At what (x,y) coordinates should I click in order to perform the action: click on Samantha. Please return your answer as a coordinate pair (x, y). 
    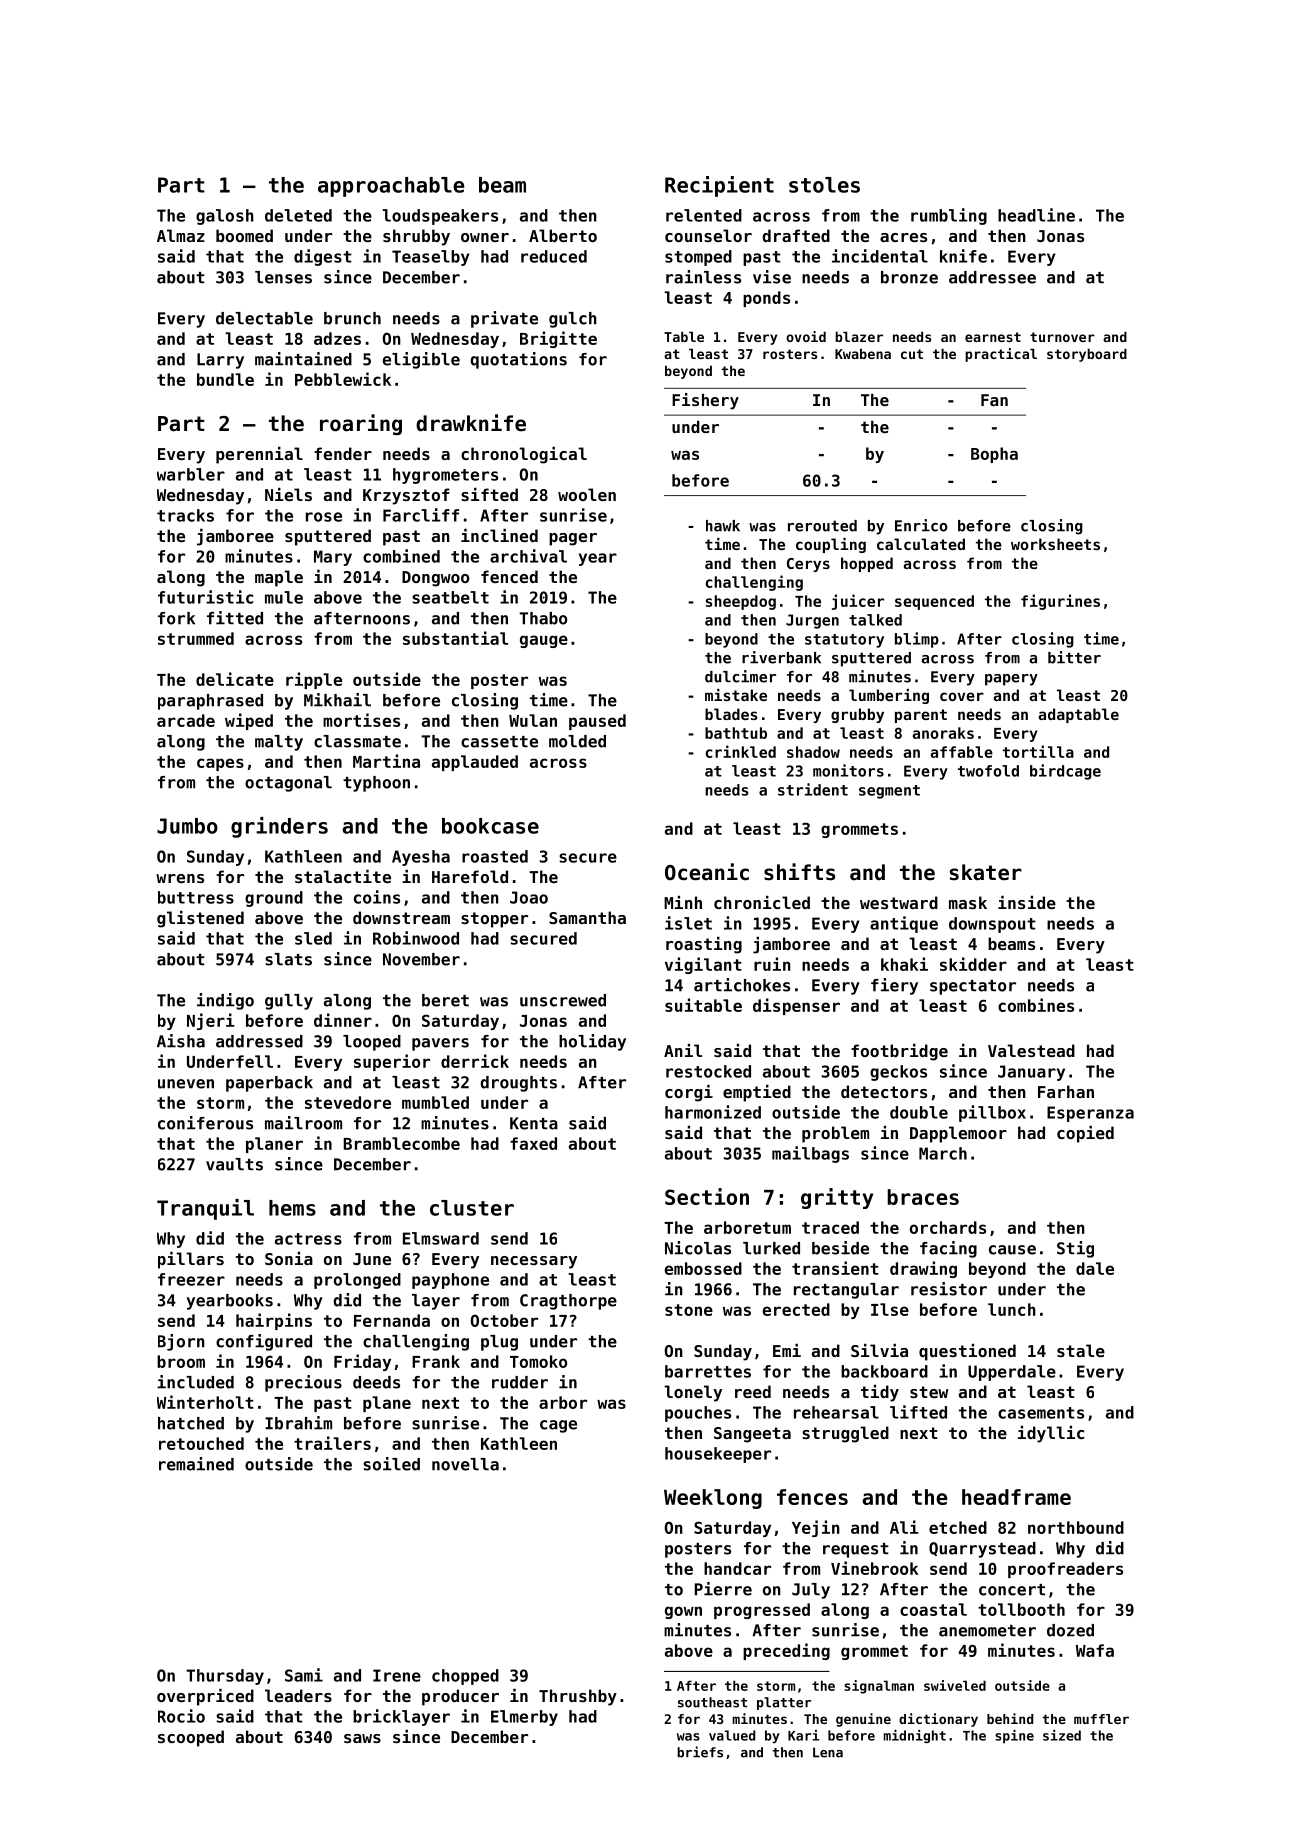
    Looking at the image, I should click on (587, 917).
